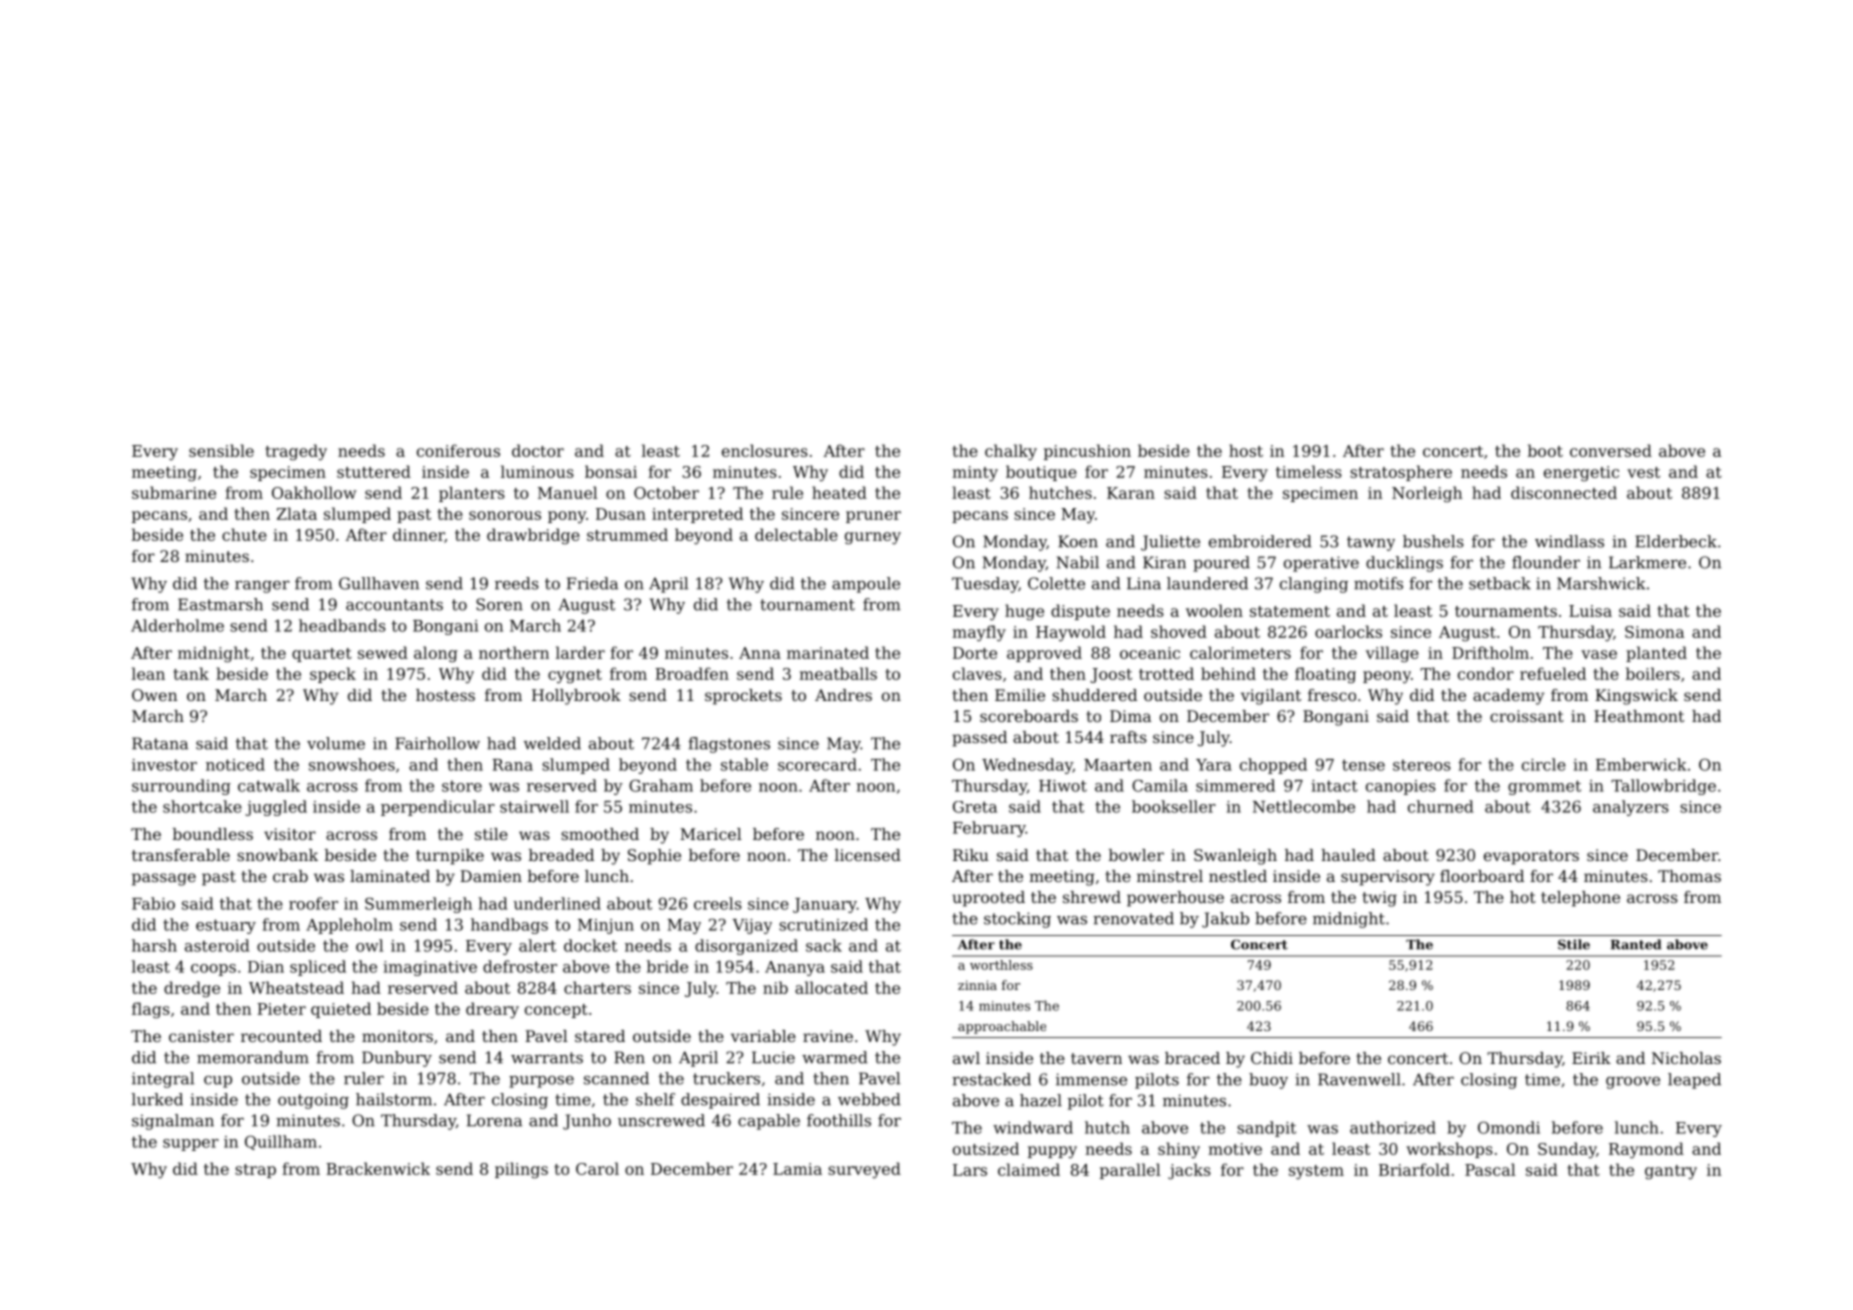  I want to click on doctor, so click(538, 450).
